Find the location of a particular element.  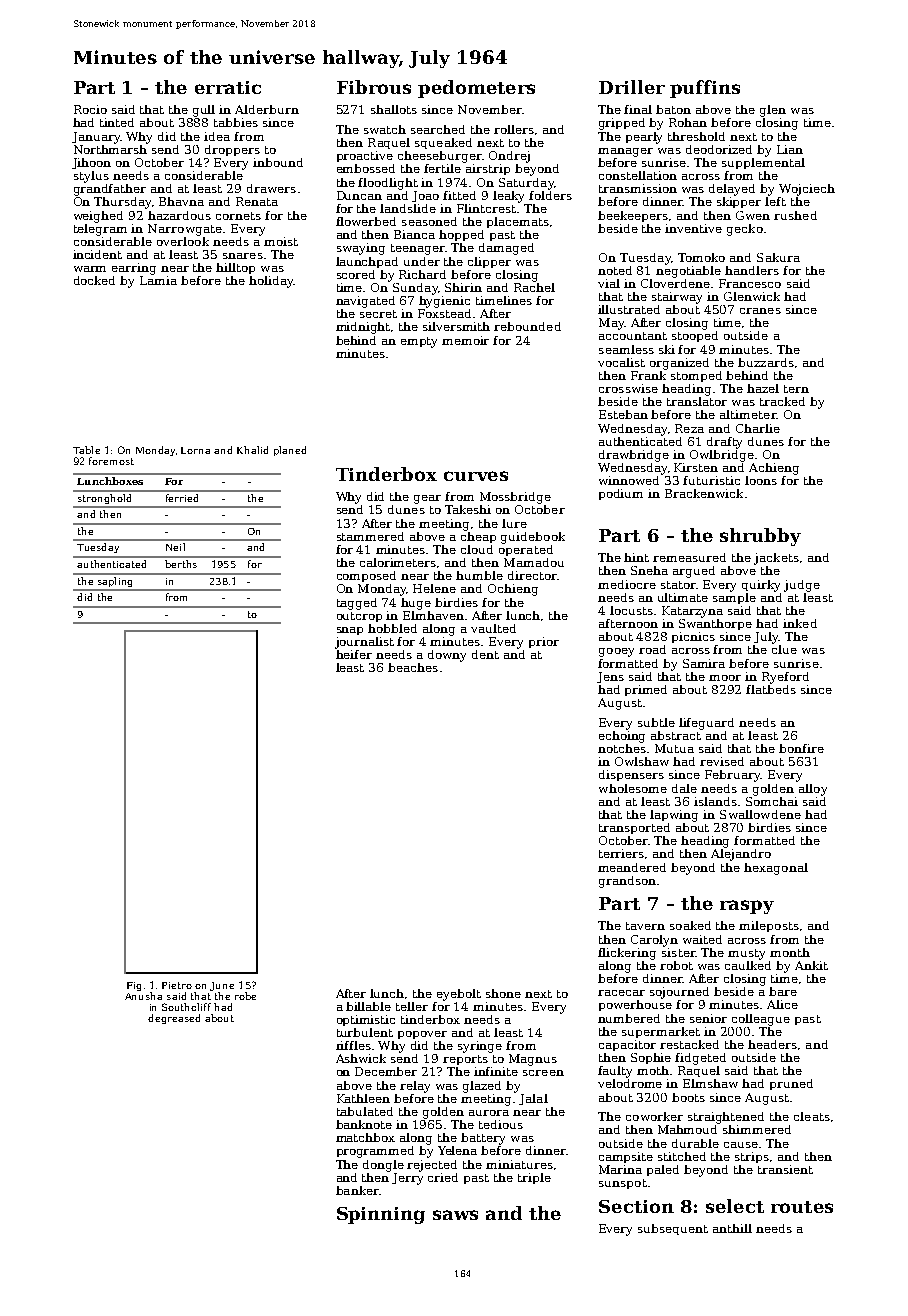

Richard is located at coordinates (422, 274).
